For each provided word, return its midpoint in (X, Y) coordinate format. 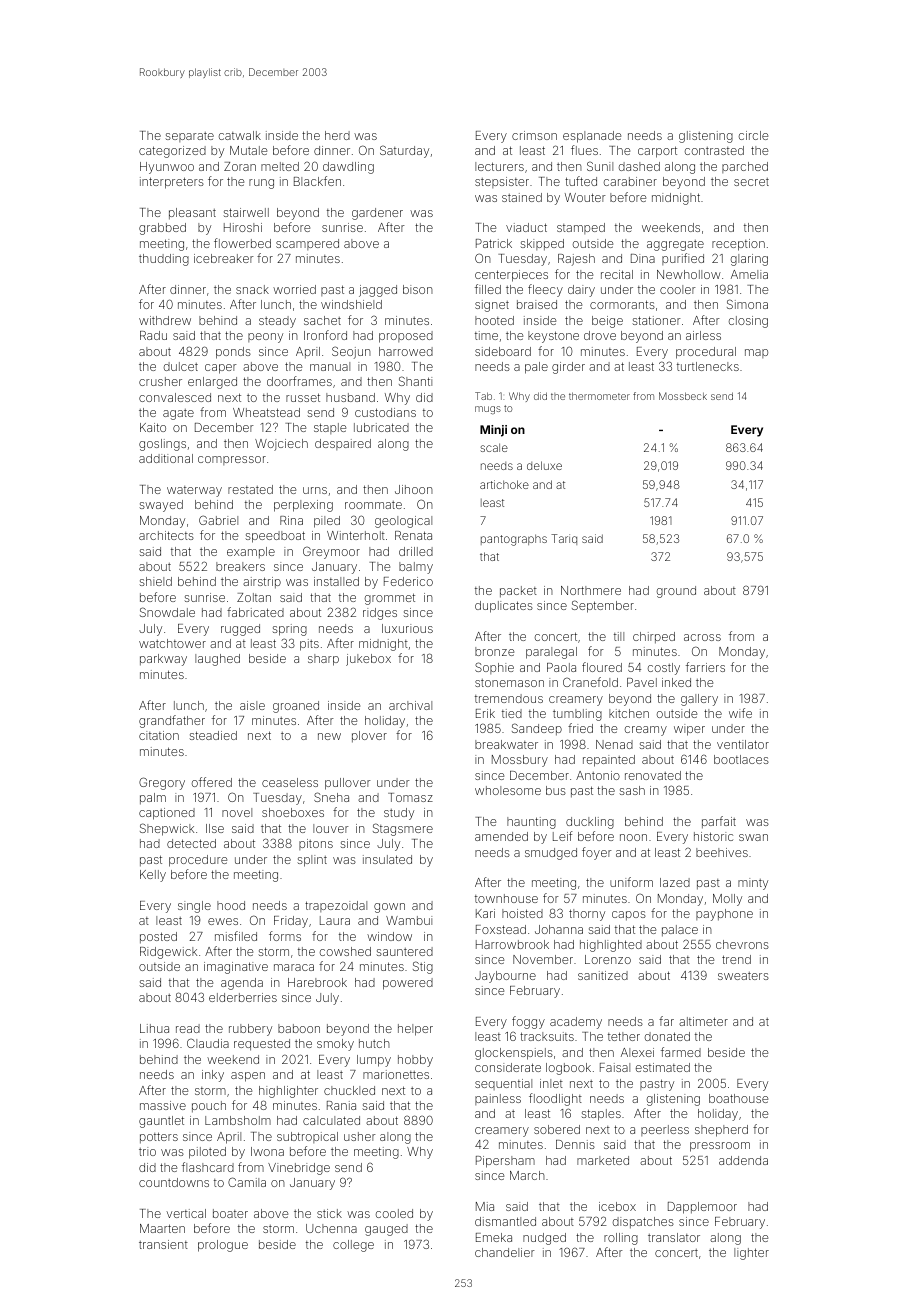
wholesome (508, 790)
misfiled (236, 936)
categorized (172, 152)
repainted (609, 761)
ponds (233, 353)
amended (501, 836)
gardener (377, 214)
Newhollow (689, 274)
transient (163, 1244)
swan (753, 837)
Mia (485, 1206)
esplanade (592, 137)
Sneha (331, 797)
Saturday (404, 151)
